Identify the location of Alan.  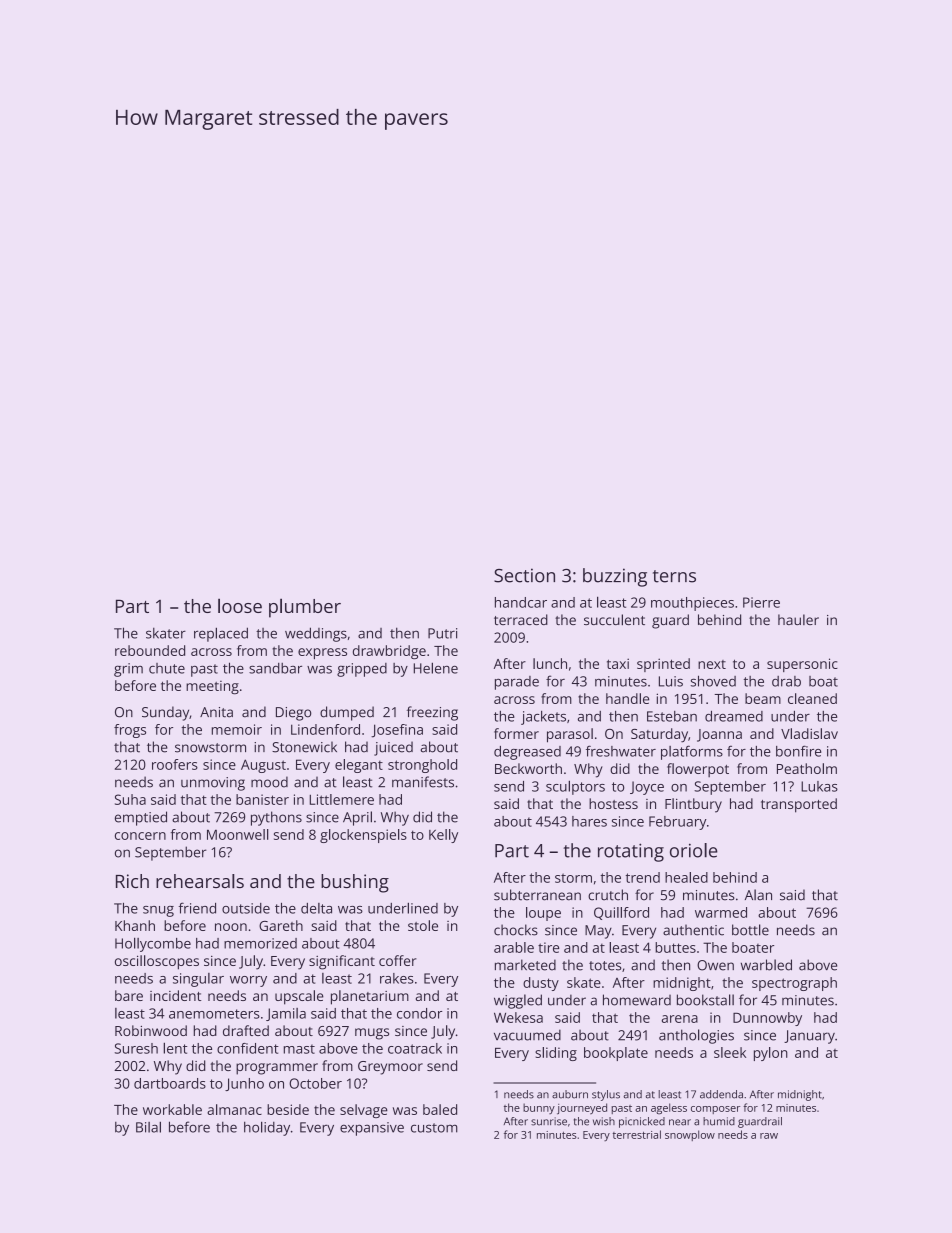
(758, 895).
